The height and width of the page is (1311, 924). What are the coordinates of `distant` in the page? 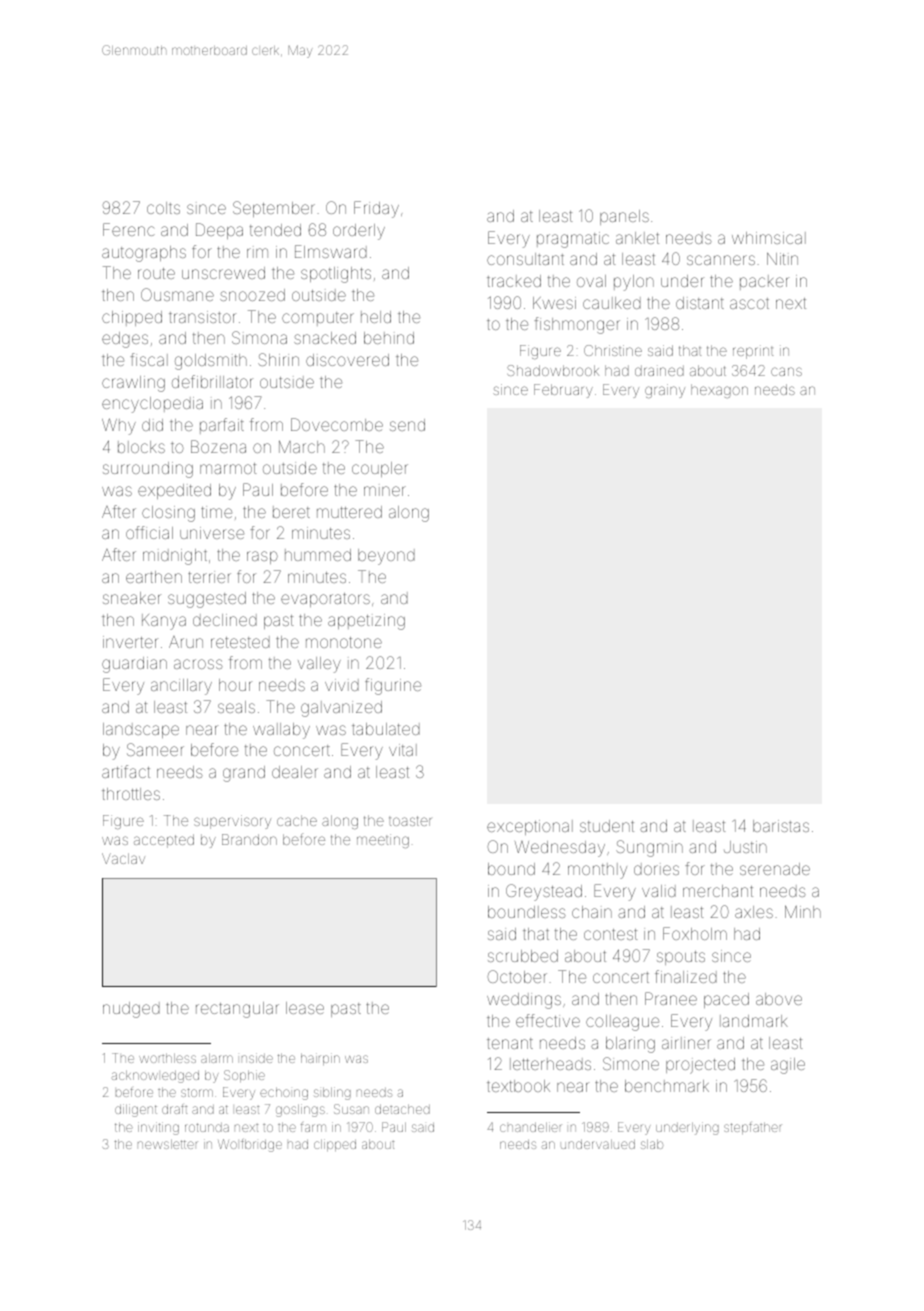 It's located at (700, 303).
